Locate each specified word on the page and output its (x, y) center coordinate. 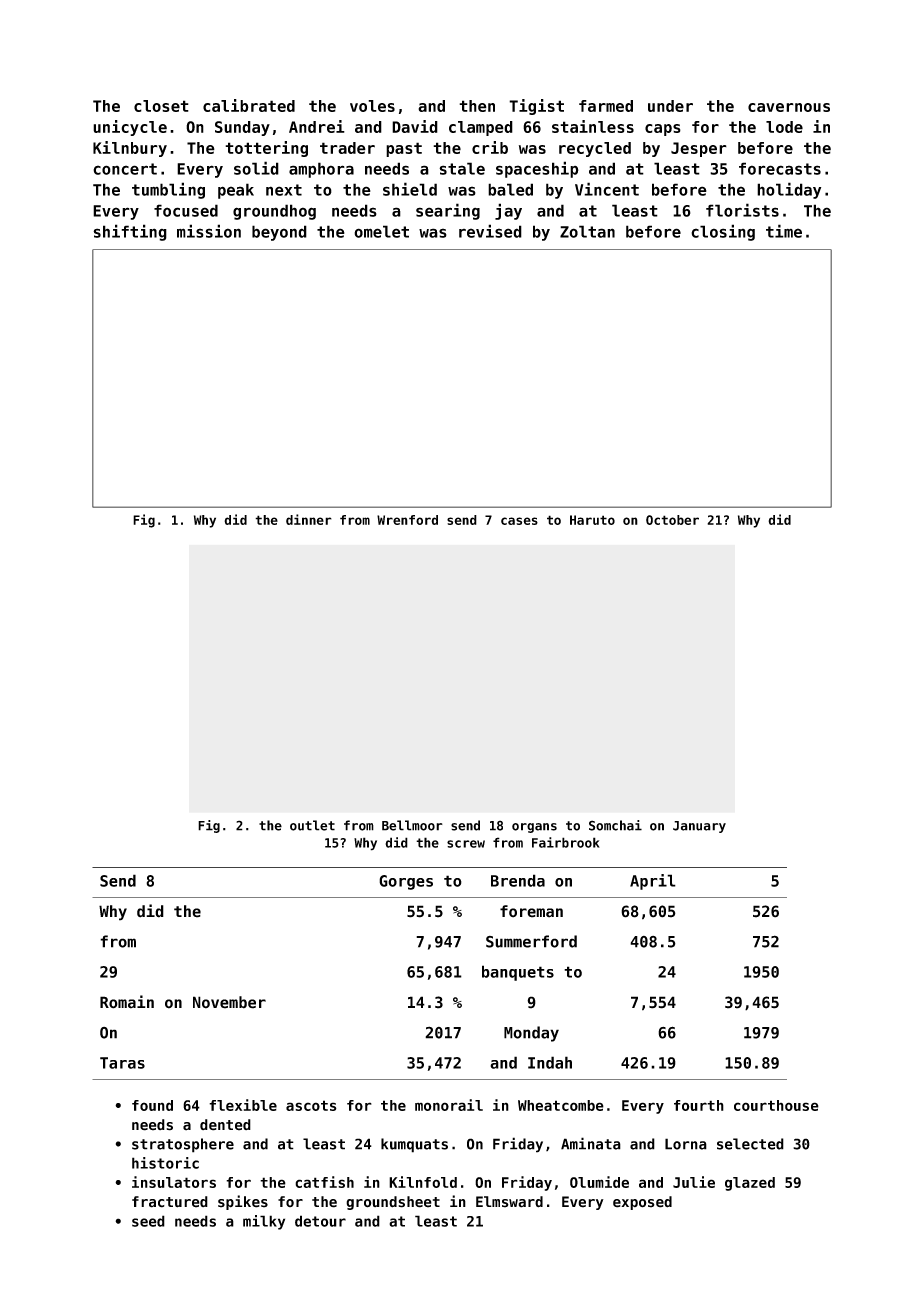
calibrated (249, 105)
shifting (130, 232)
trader (347, 148)
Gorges (406, 882)
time (784, 231)
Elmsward (509, 1202)
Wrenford (407, 520)
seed (148, 1221)
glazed (750, 1184)
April (653, 882)
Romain (127, 1002)
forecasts (780, 168)
